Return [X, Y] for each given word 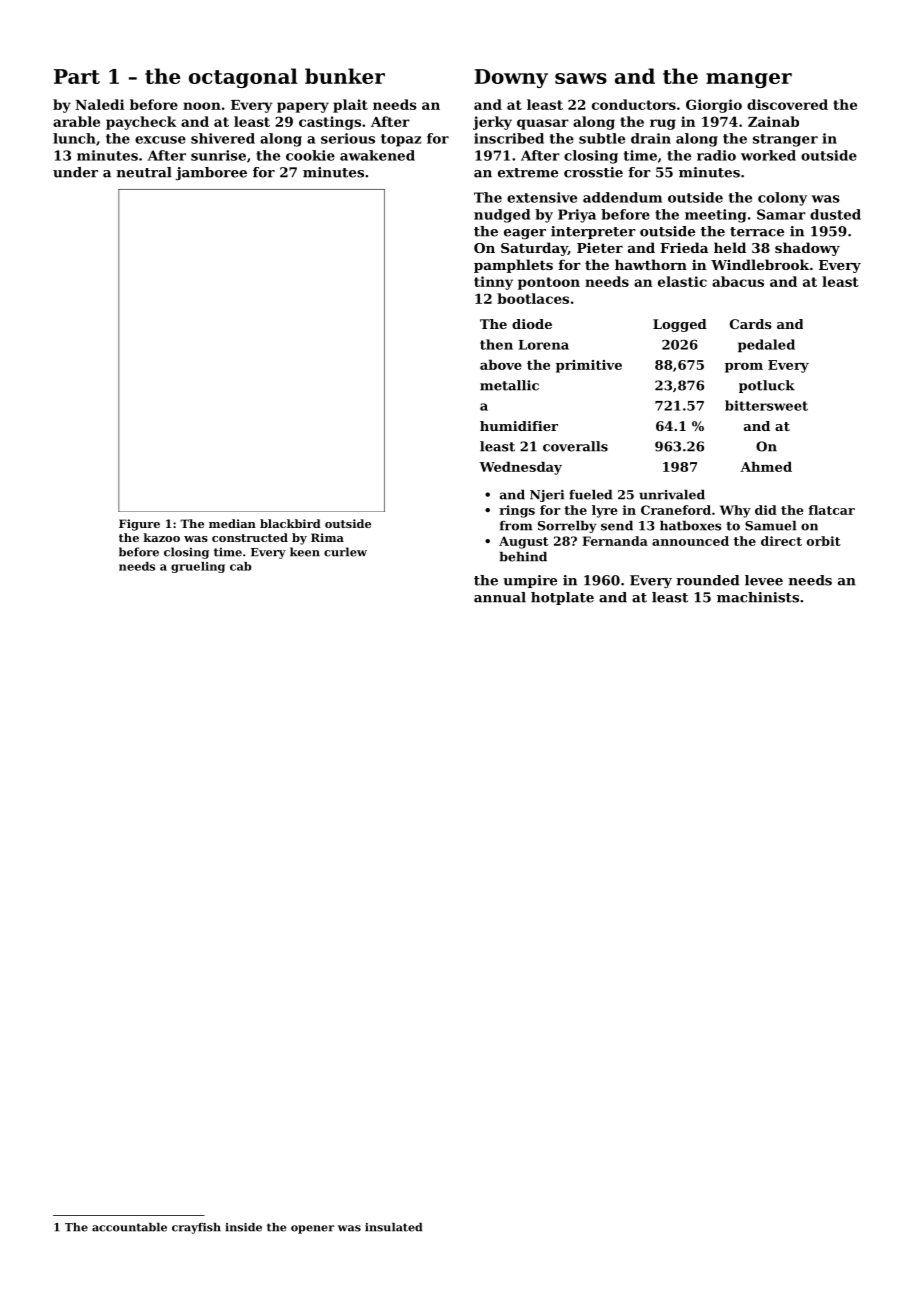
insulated [393, 1227]
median [232, 523]
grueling [198, 567]
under [75, 172]
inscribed [509, 138]
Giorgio [714, 106]
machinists [758, 597]
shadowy [807, 249]
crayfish [196, 1228]
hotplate [562, 598]
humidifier [519, 426]
